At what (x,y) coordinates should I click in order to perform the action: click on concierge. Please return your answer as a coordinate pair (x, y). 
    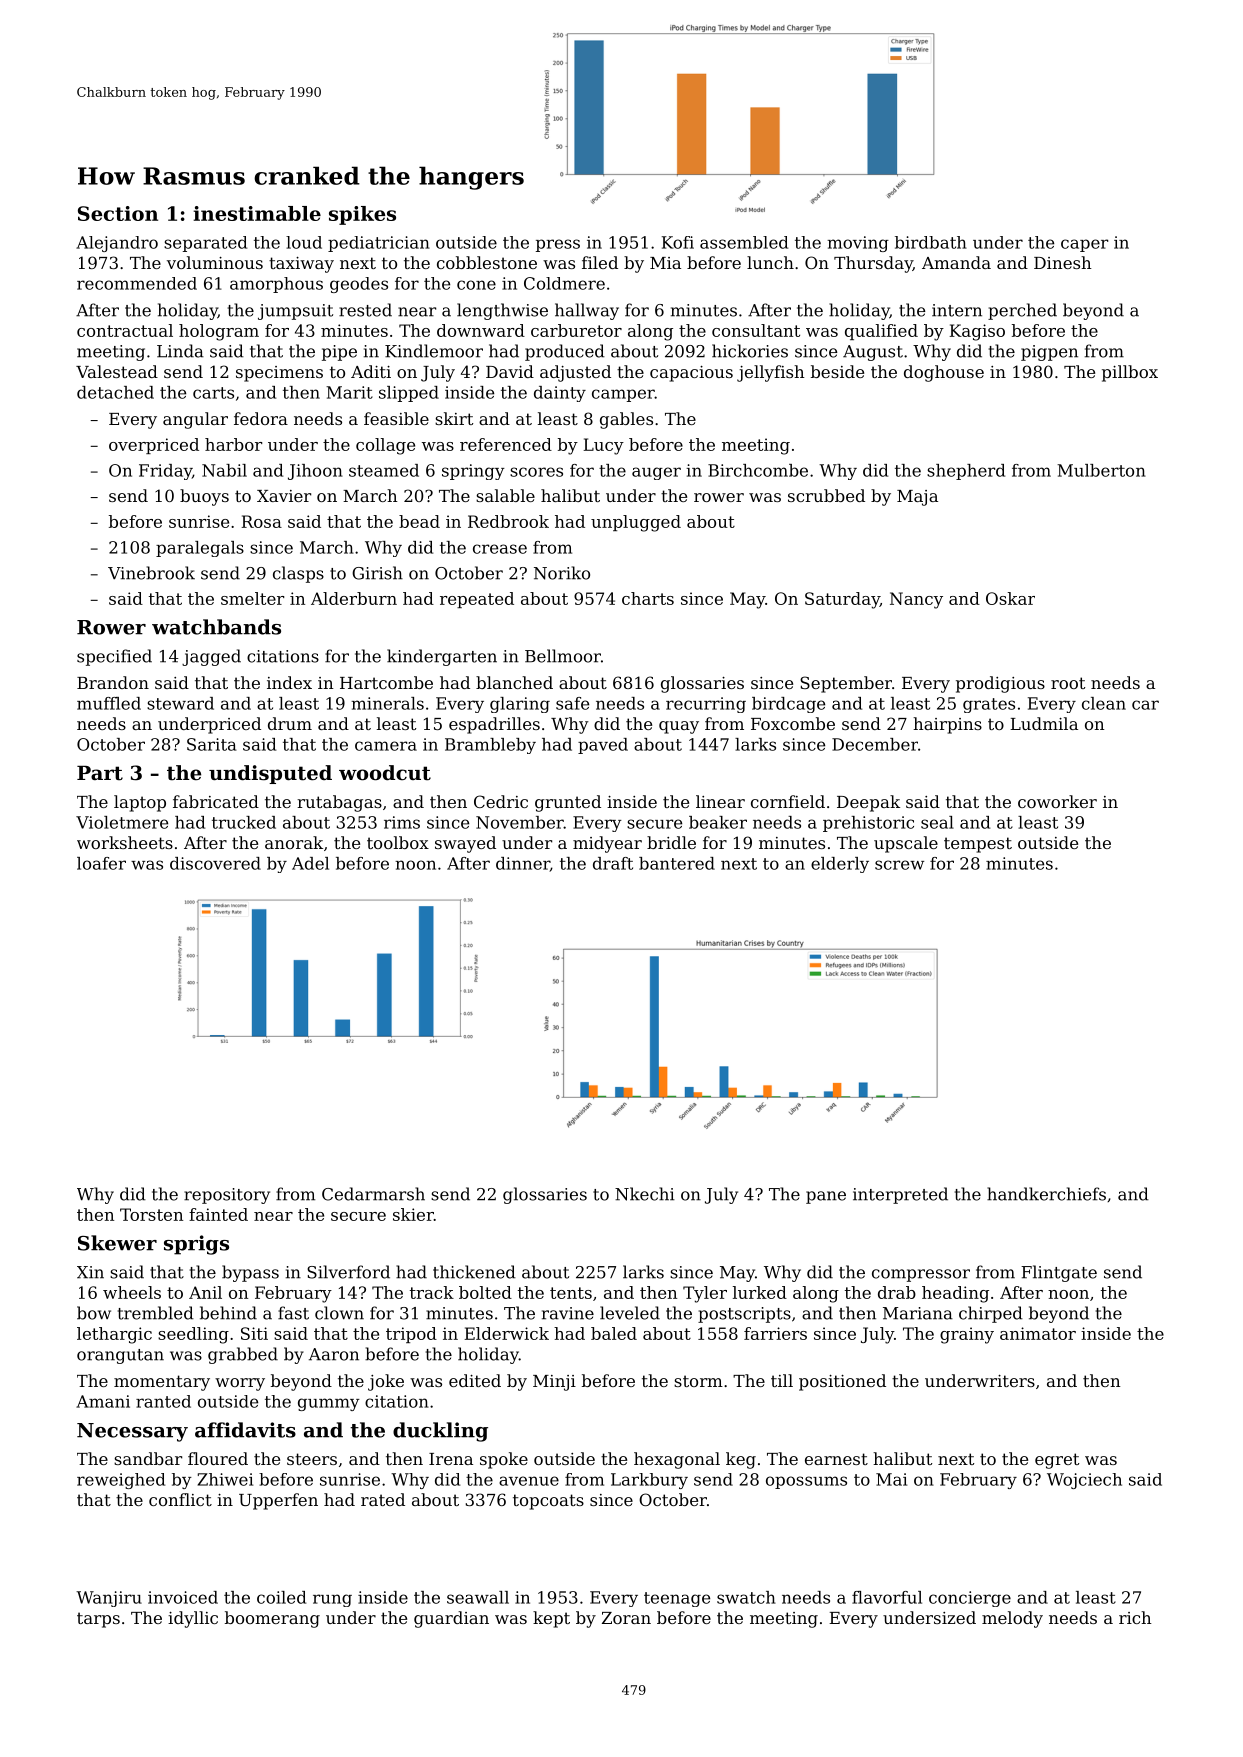
    Looking at the image, I should click on (970, 1599).
